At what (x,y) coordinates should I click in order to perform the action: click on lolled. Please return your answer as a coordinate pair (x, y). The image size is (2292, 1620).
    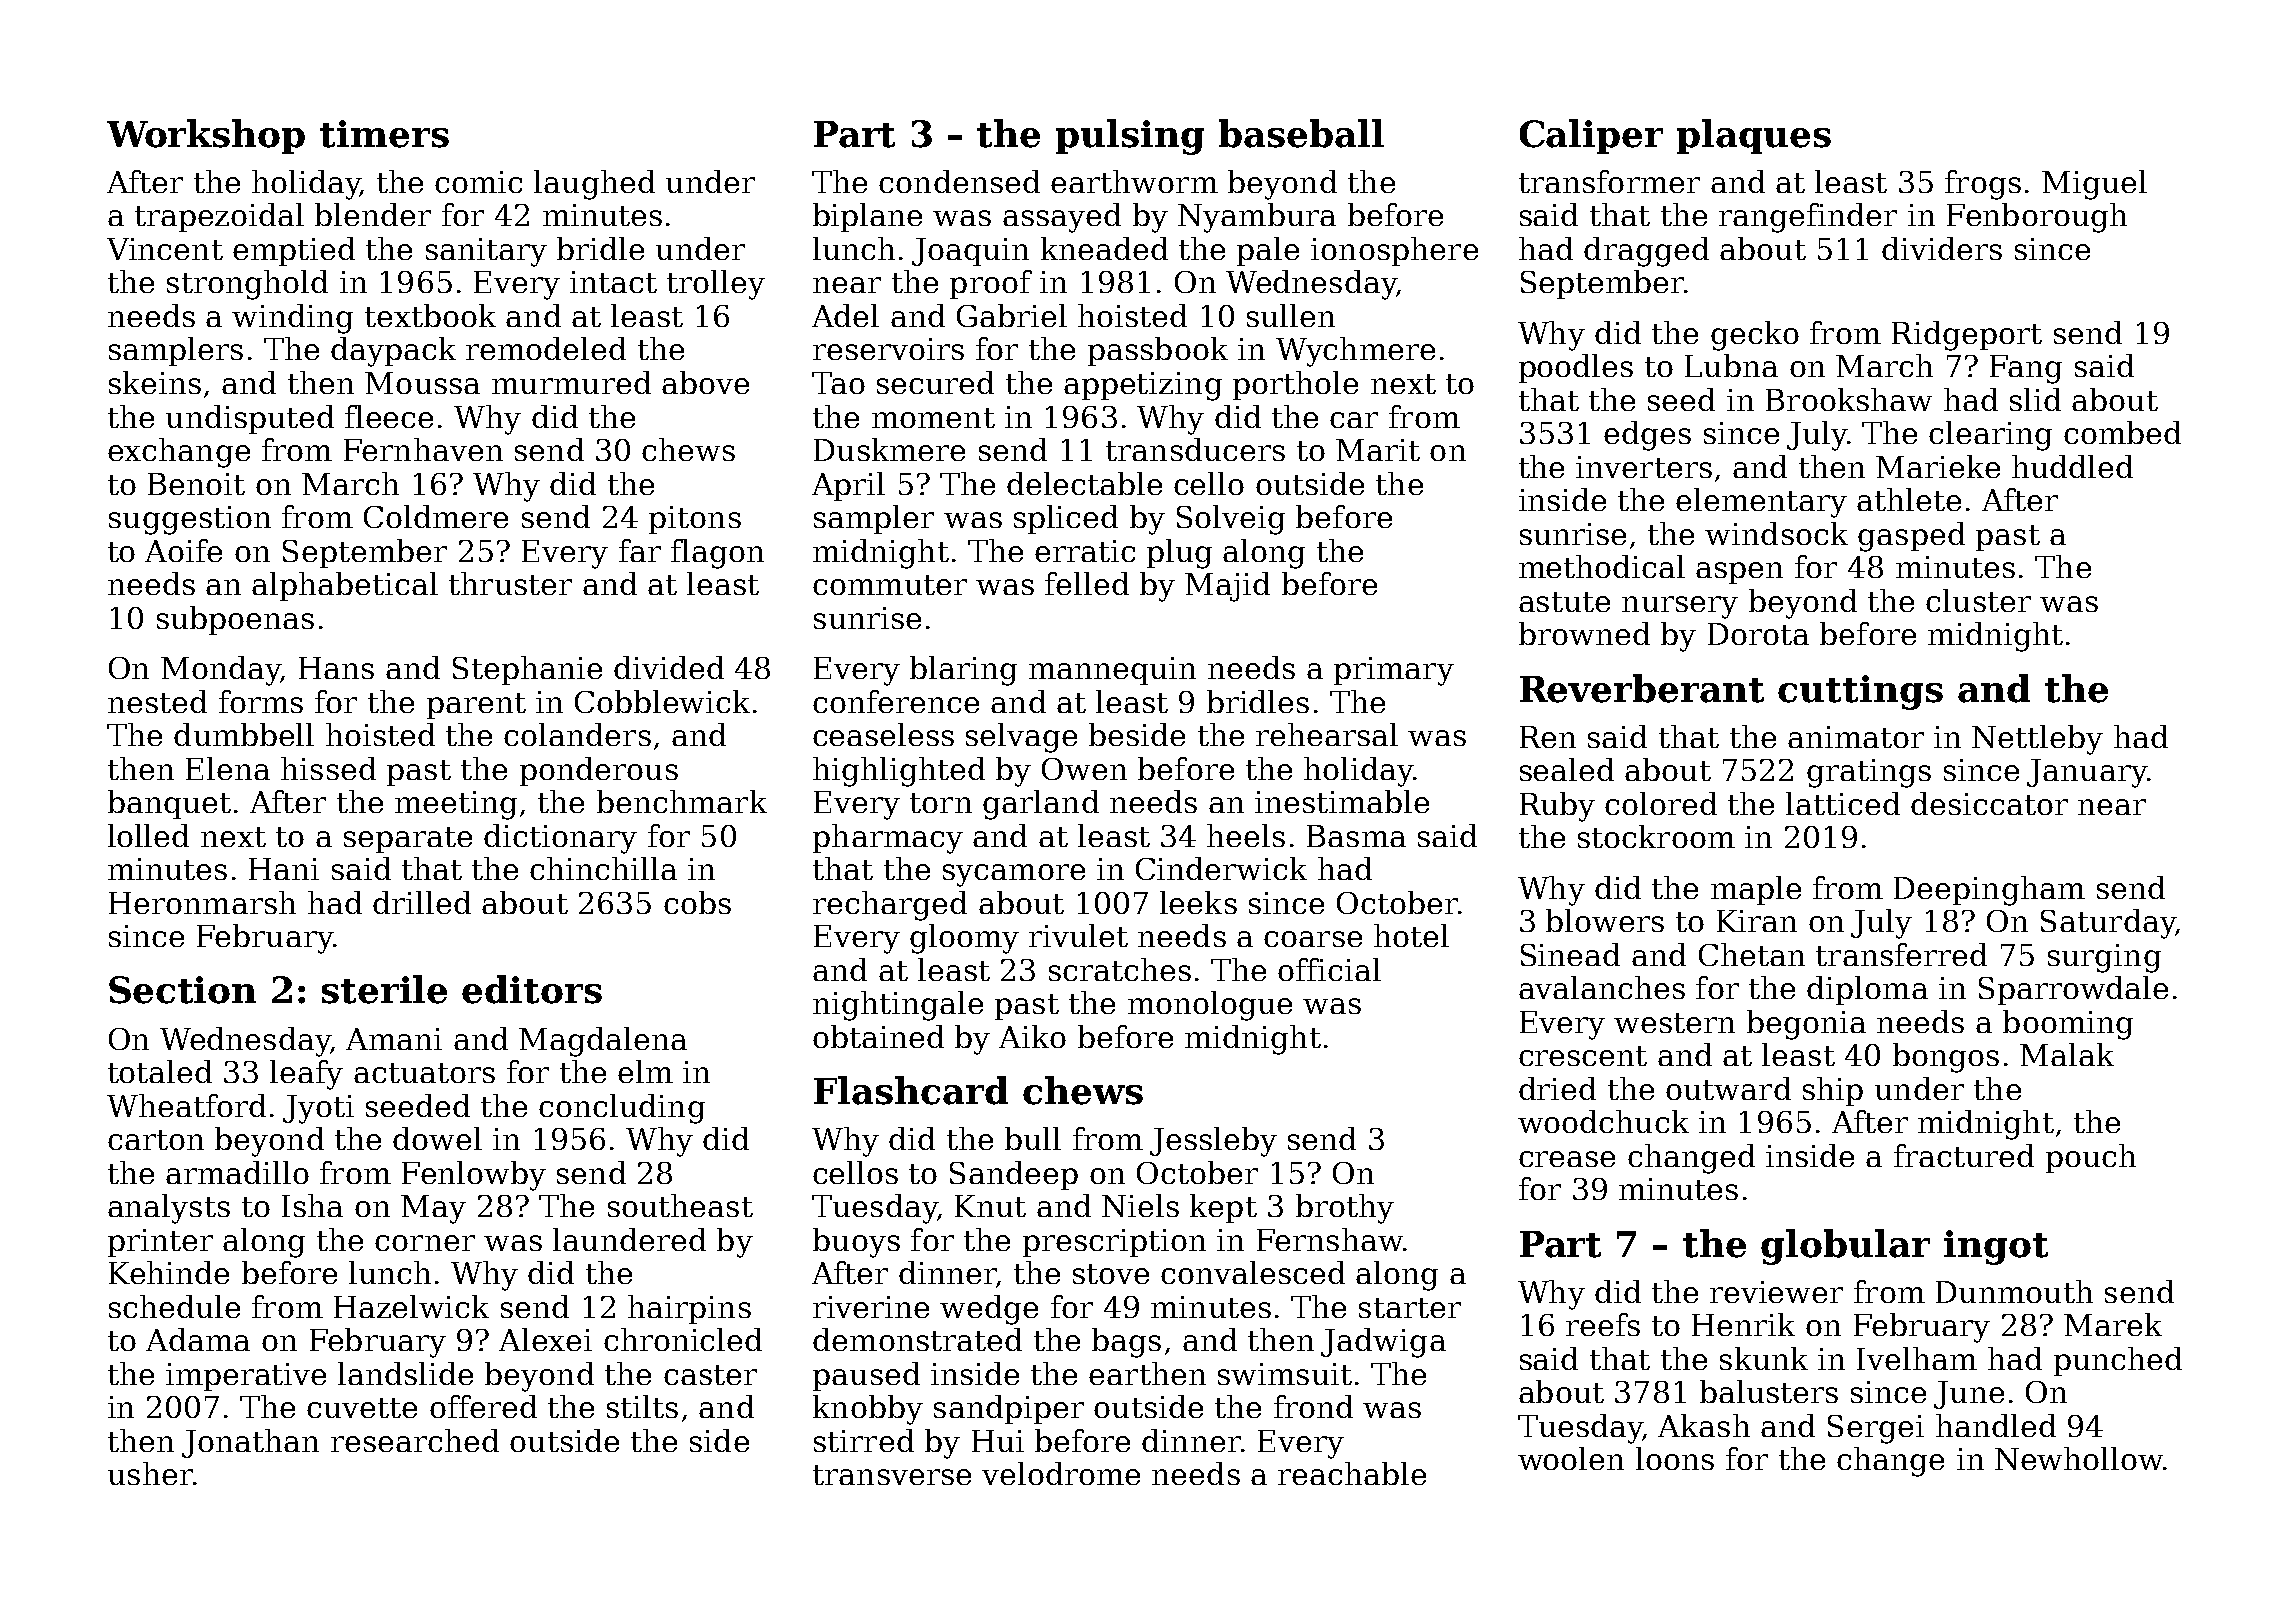
    Looking at the image, I should click on (148, 835).
